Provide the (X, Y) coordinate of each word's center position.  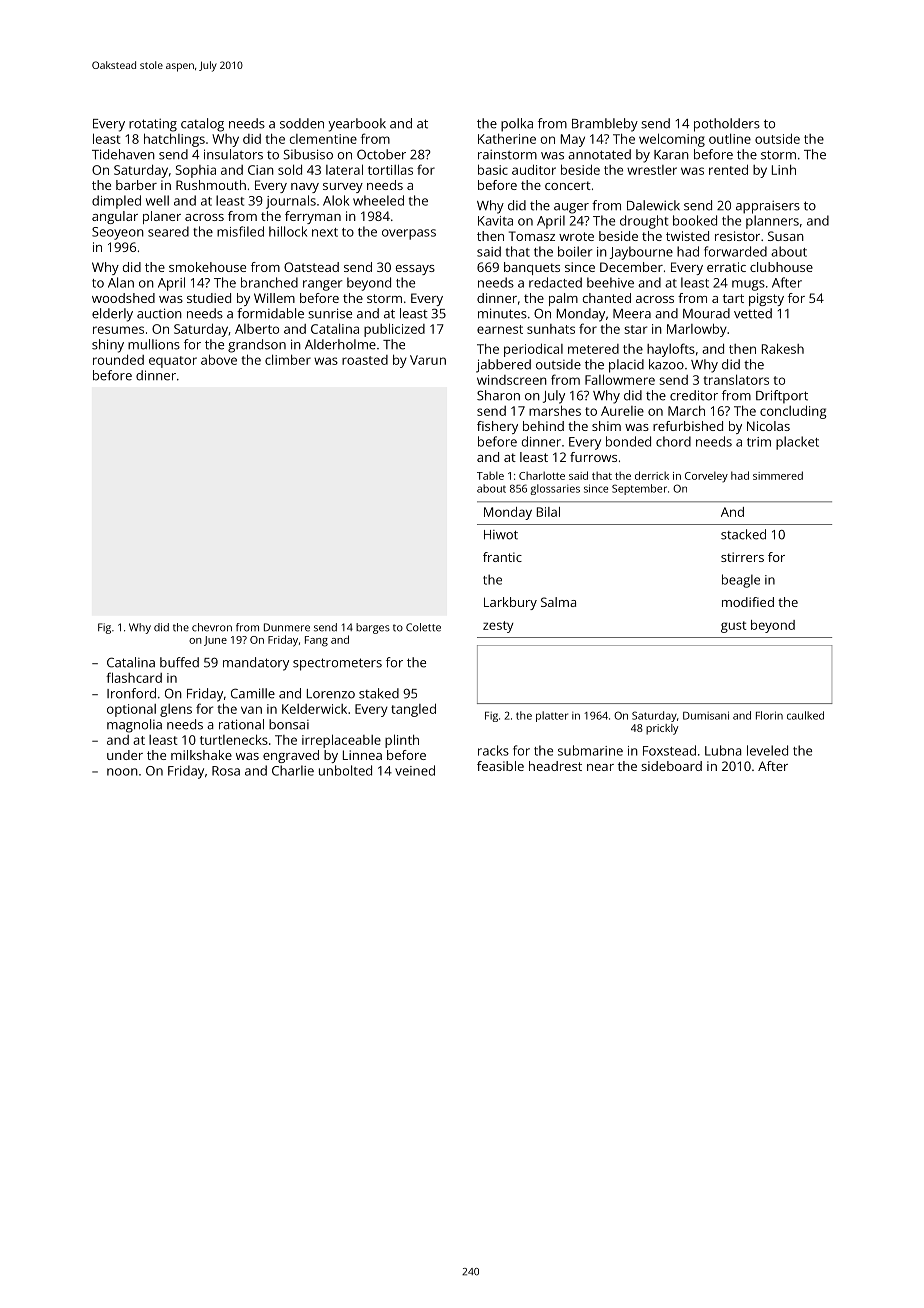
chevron (212, 627)
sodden (302, 123)
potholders (727, 125)
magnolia (134, 726)
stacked (743, 534)
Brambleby (605, 125)
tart (733, 298)
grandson (257, 346)
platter (552, 716)
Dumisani (706, 715)
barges (373, 628)
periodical (533, 350)
